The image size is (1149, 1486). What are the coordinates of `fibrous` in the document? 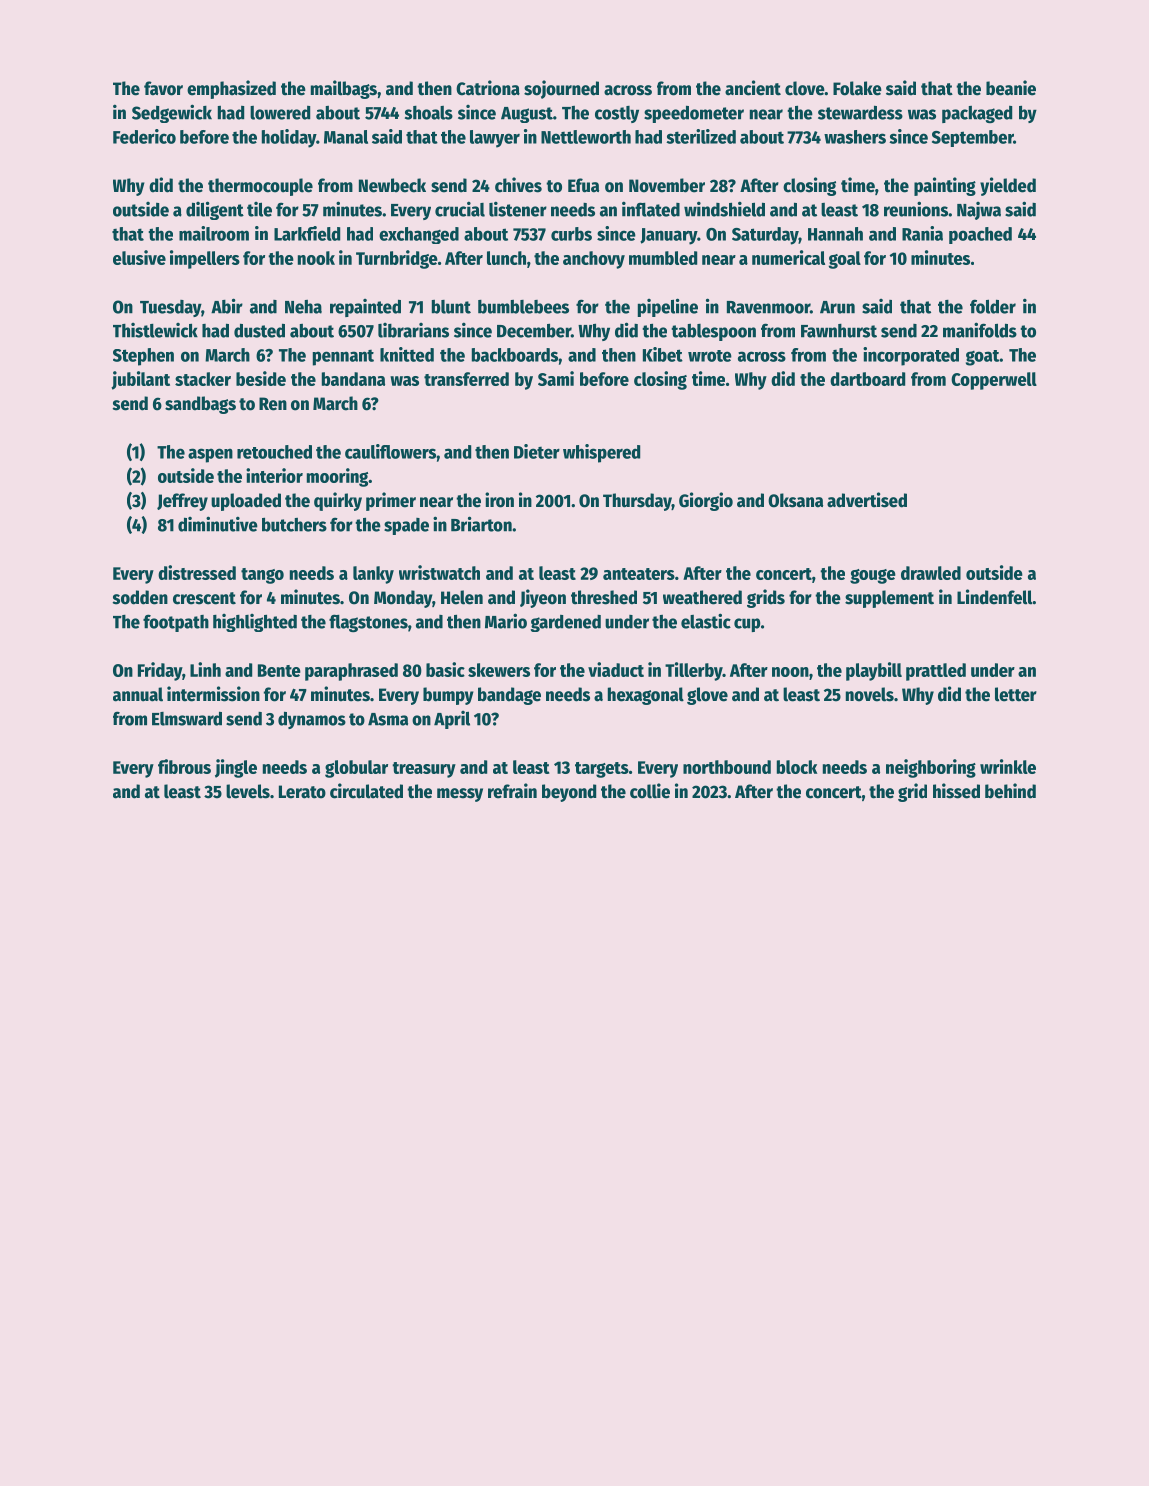 It's located at (184, 766).
